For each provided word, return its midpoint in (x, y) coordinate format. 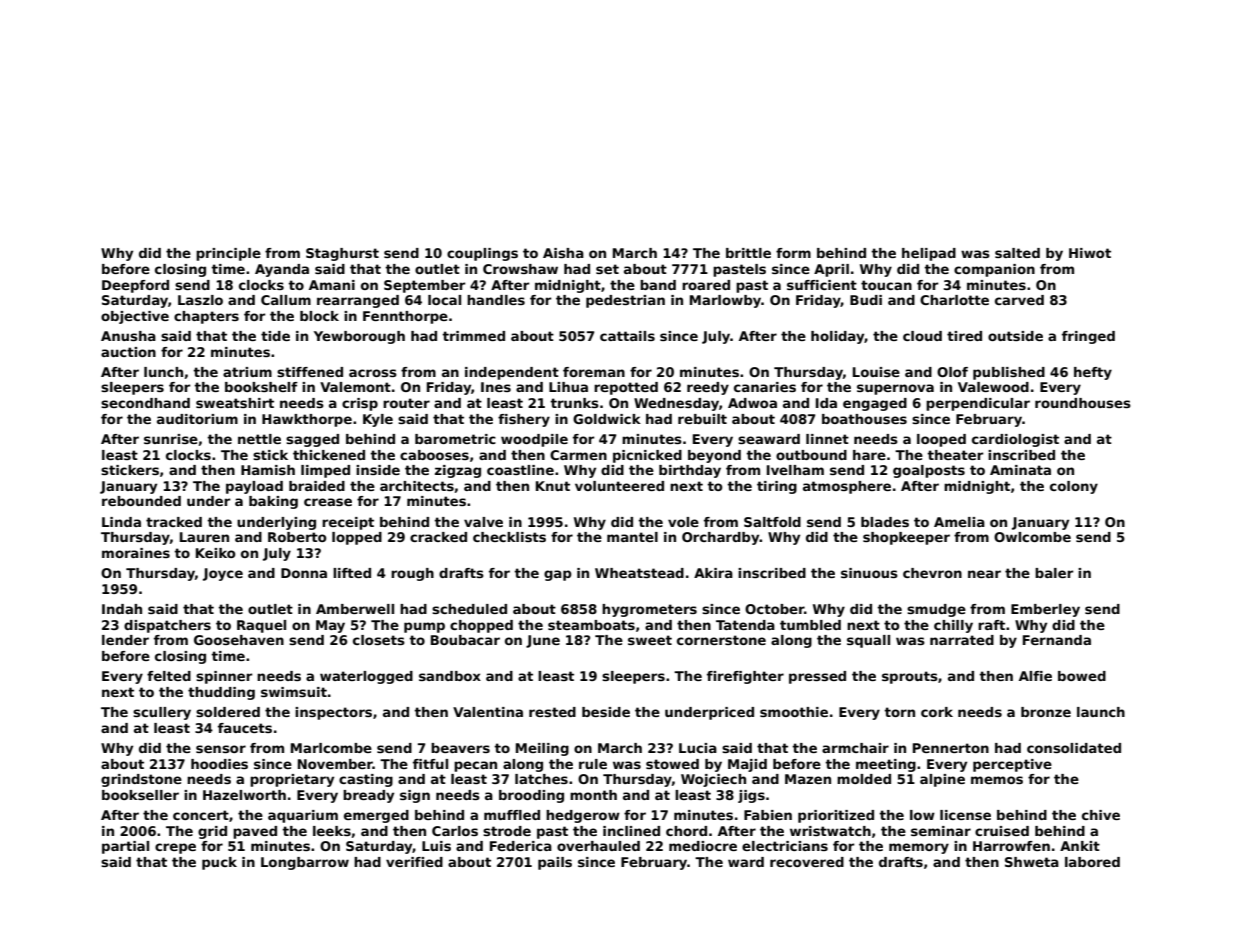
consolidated (1074, 748)
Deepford (135, 286)
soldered (228, 712)
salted (1017, 253)
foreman (594, 372)
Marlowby (725, 301)
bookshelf (261, 387)
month (593, 795)
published (1009, 373)
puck (219, 863)
